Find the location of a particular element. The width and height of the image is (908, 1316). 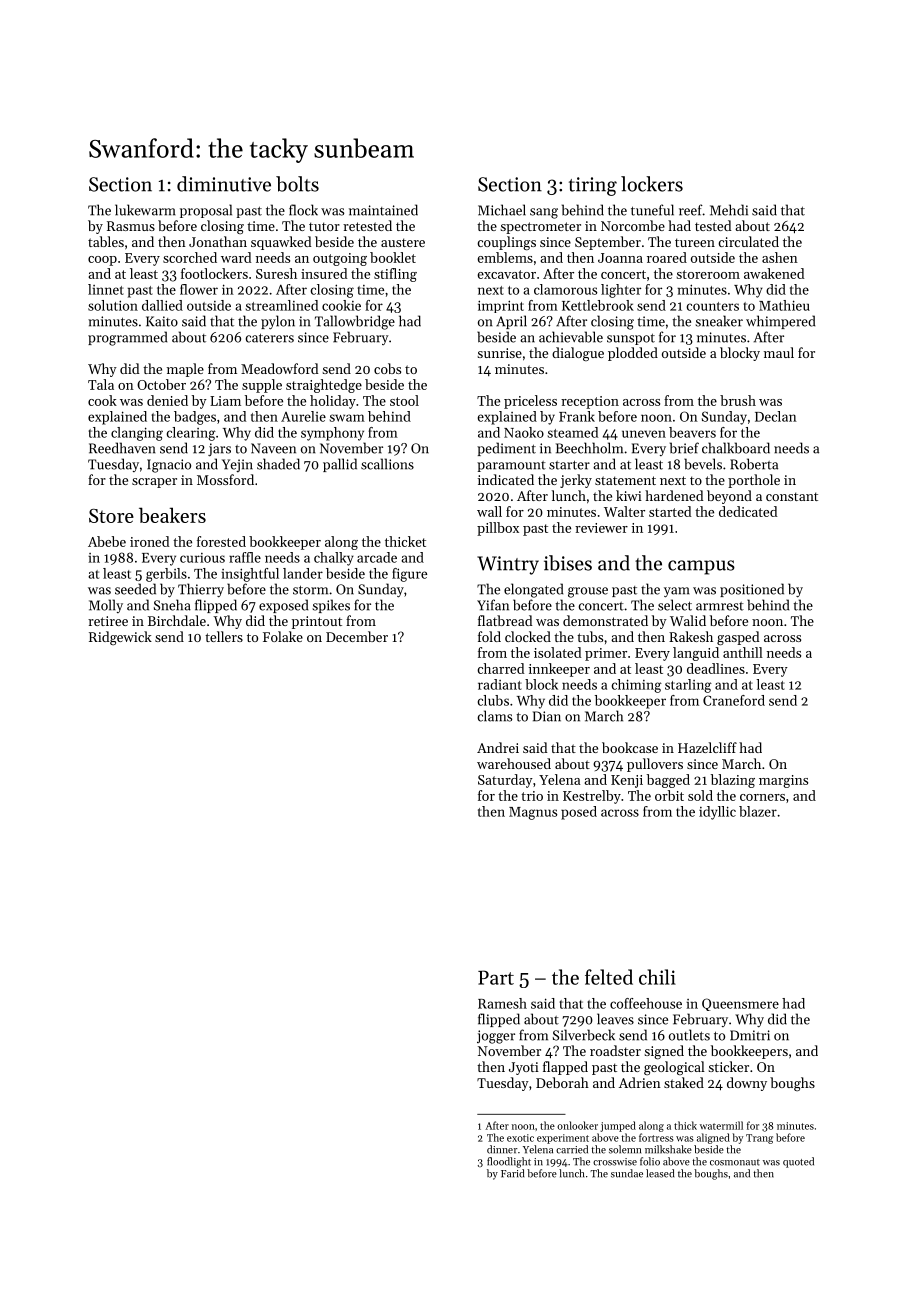

leased is located at coordinates (660, 1173).
